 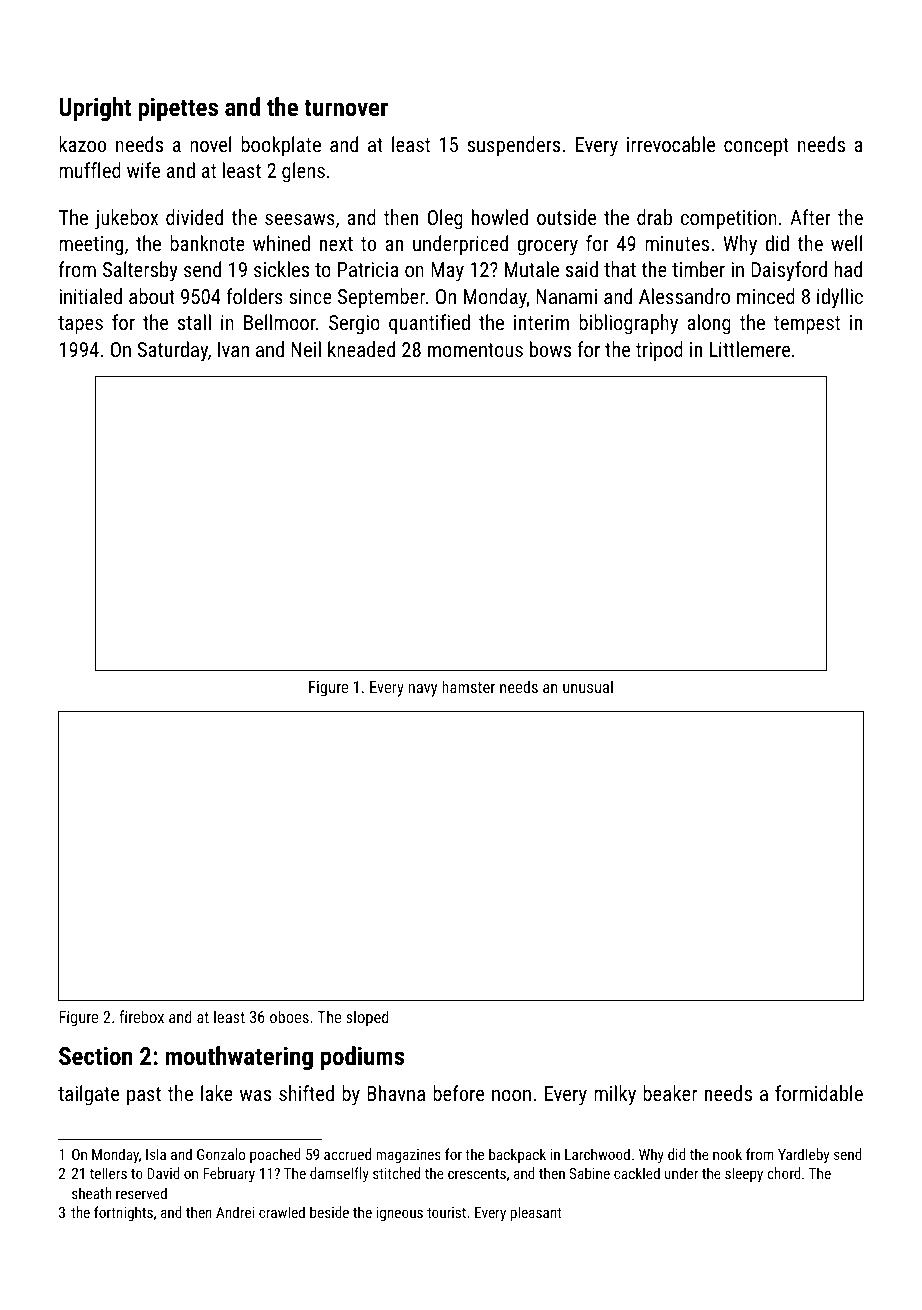 What do you see at coordinates (671, 144) in the screenshot?
I see `irrevocable` at bounding box center [671, 144].
